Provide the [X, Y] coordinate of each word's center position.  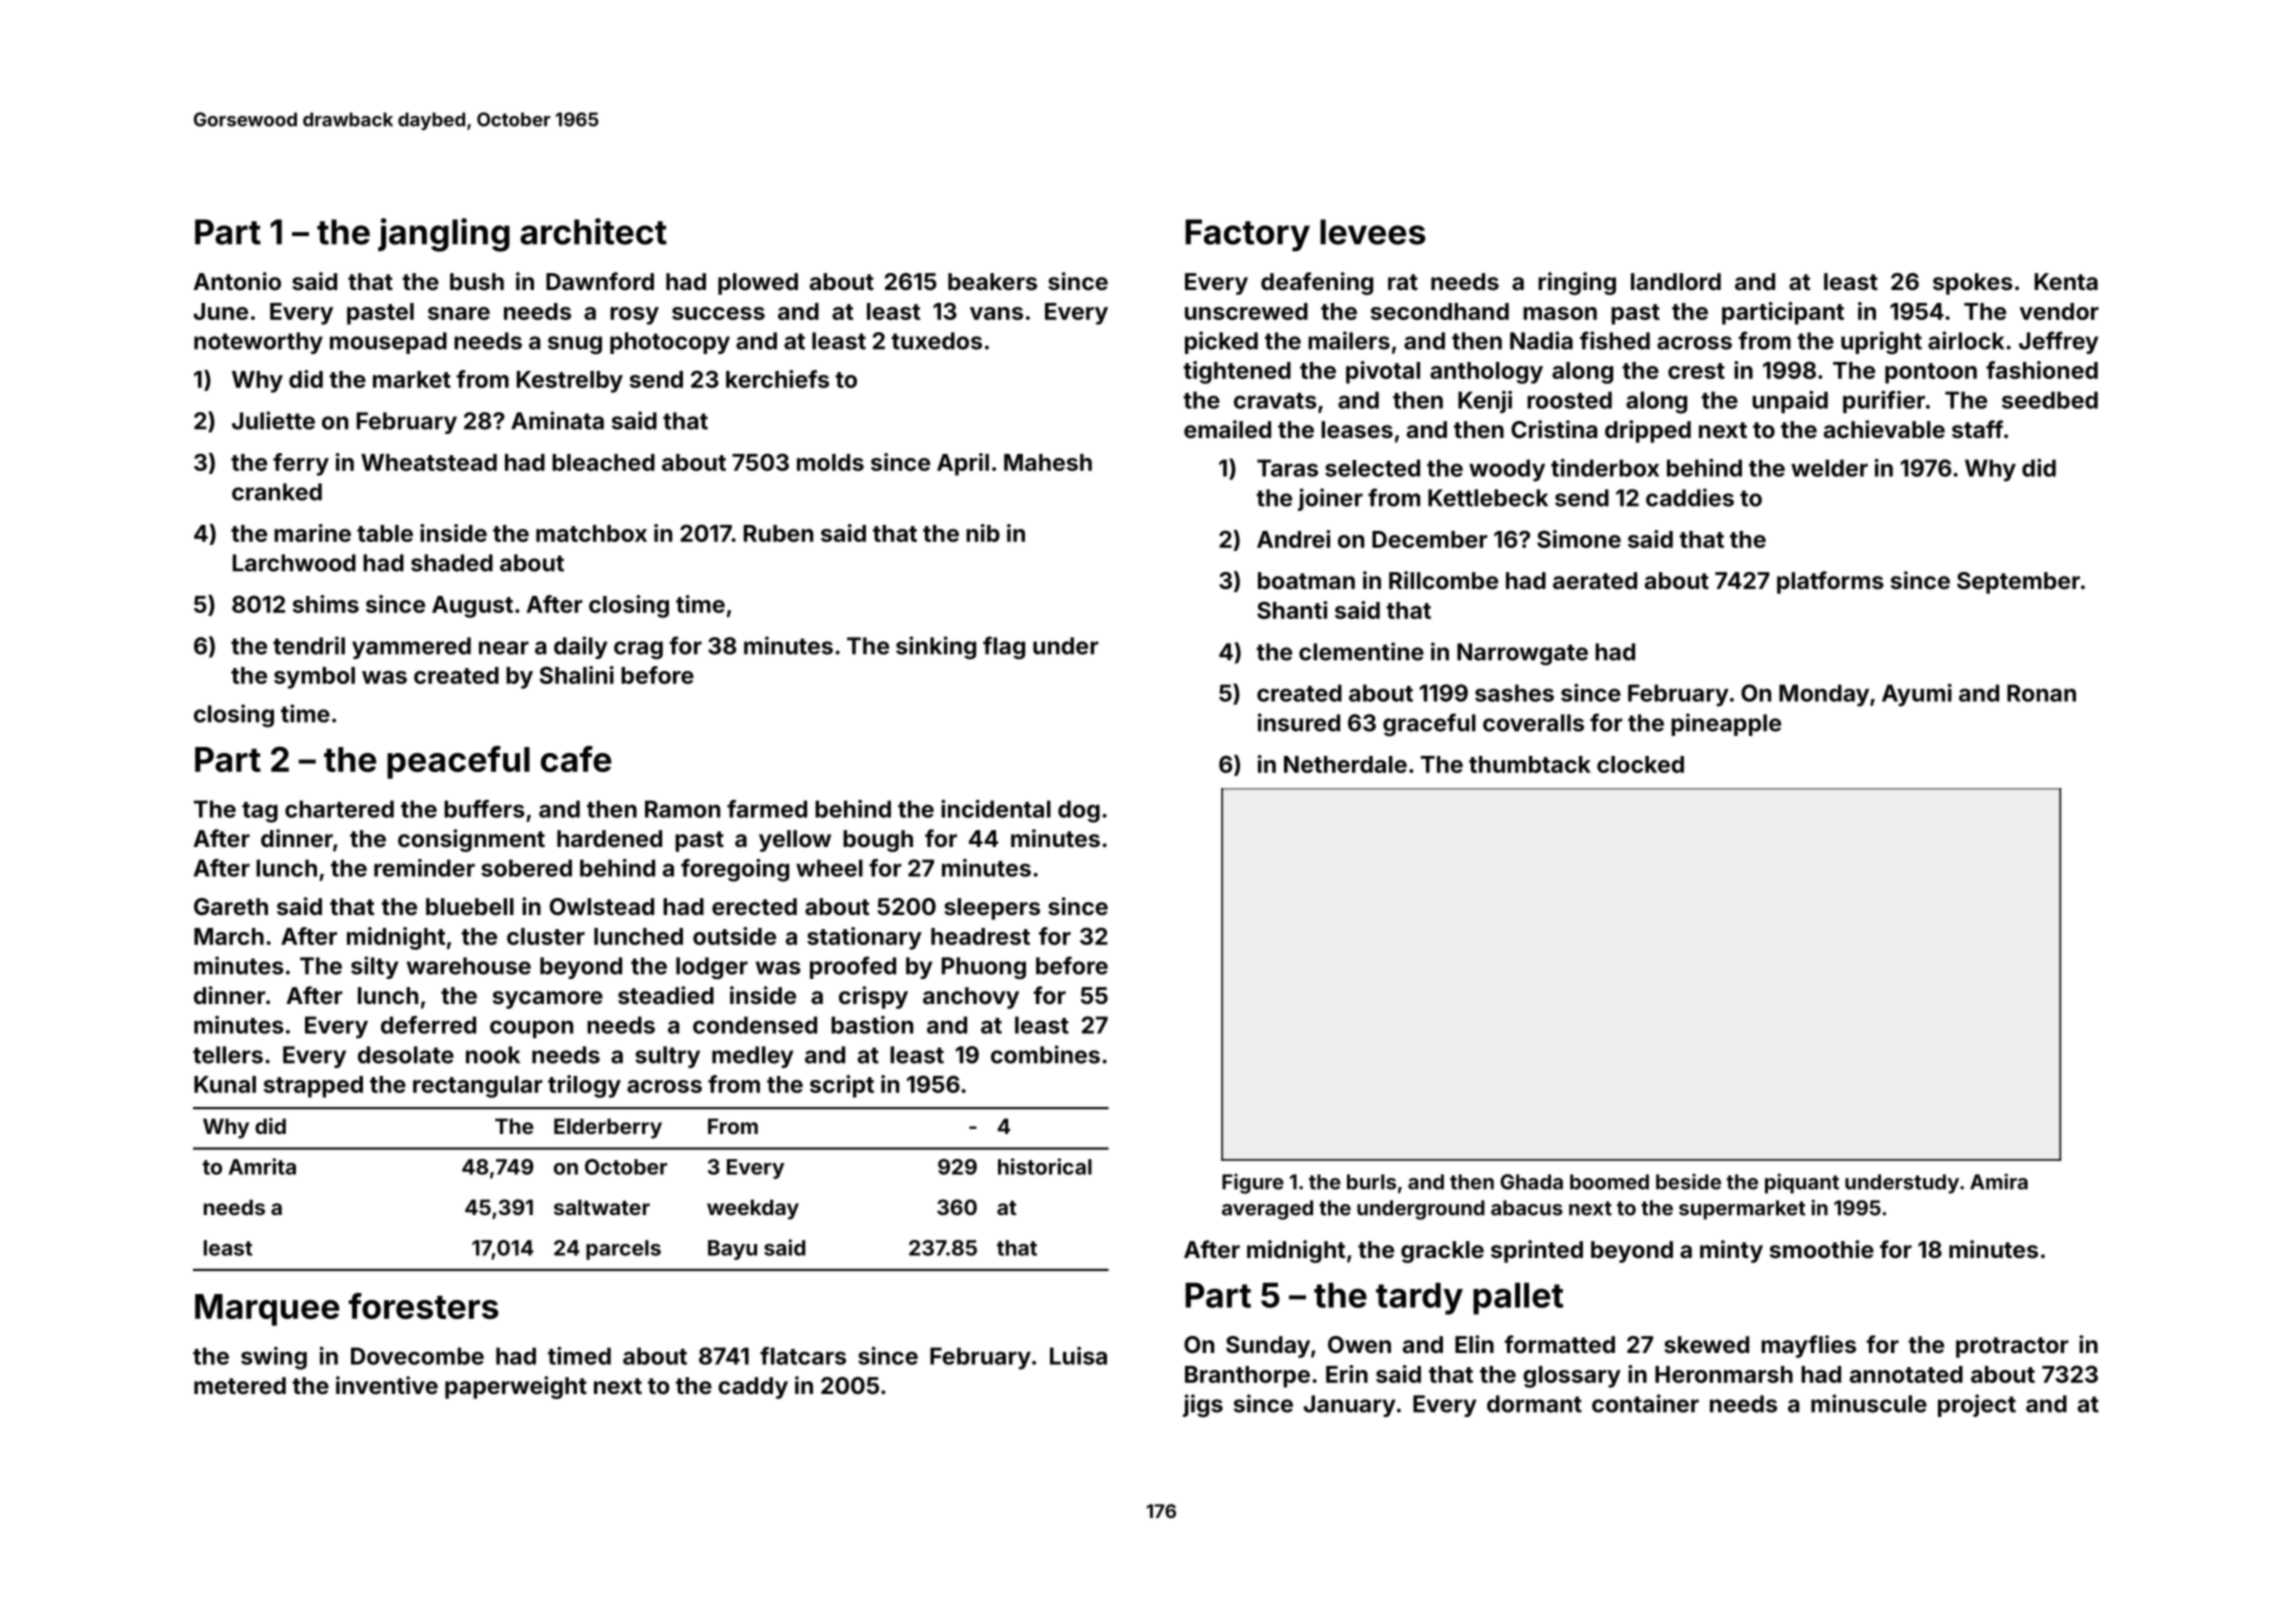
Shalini [577, 675]
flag [1004, 647]
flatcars [803, 1356]
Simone [1579, 539]
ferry [301, 464]
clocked [1640, 764]
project [1977, 1405]
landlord [1676, 281]
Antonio [237, 281]
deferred [428, 1025]
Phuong [984, 968]
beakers [992, 281]
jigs [1203, 1405]
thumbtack [1530, 764]
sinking [936, 647]
